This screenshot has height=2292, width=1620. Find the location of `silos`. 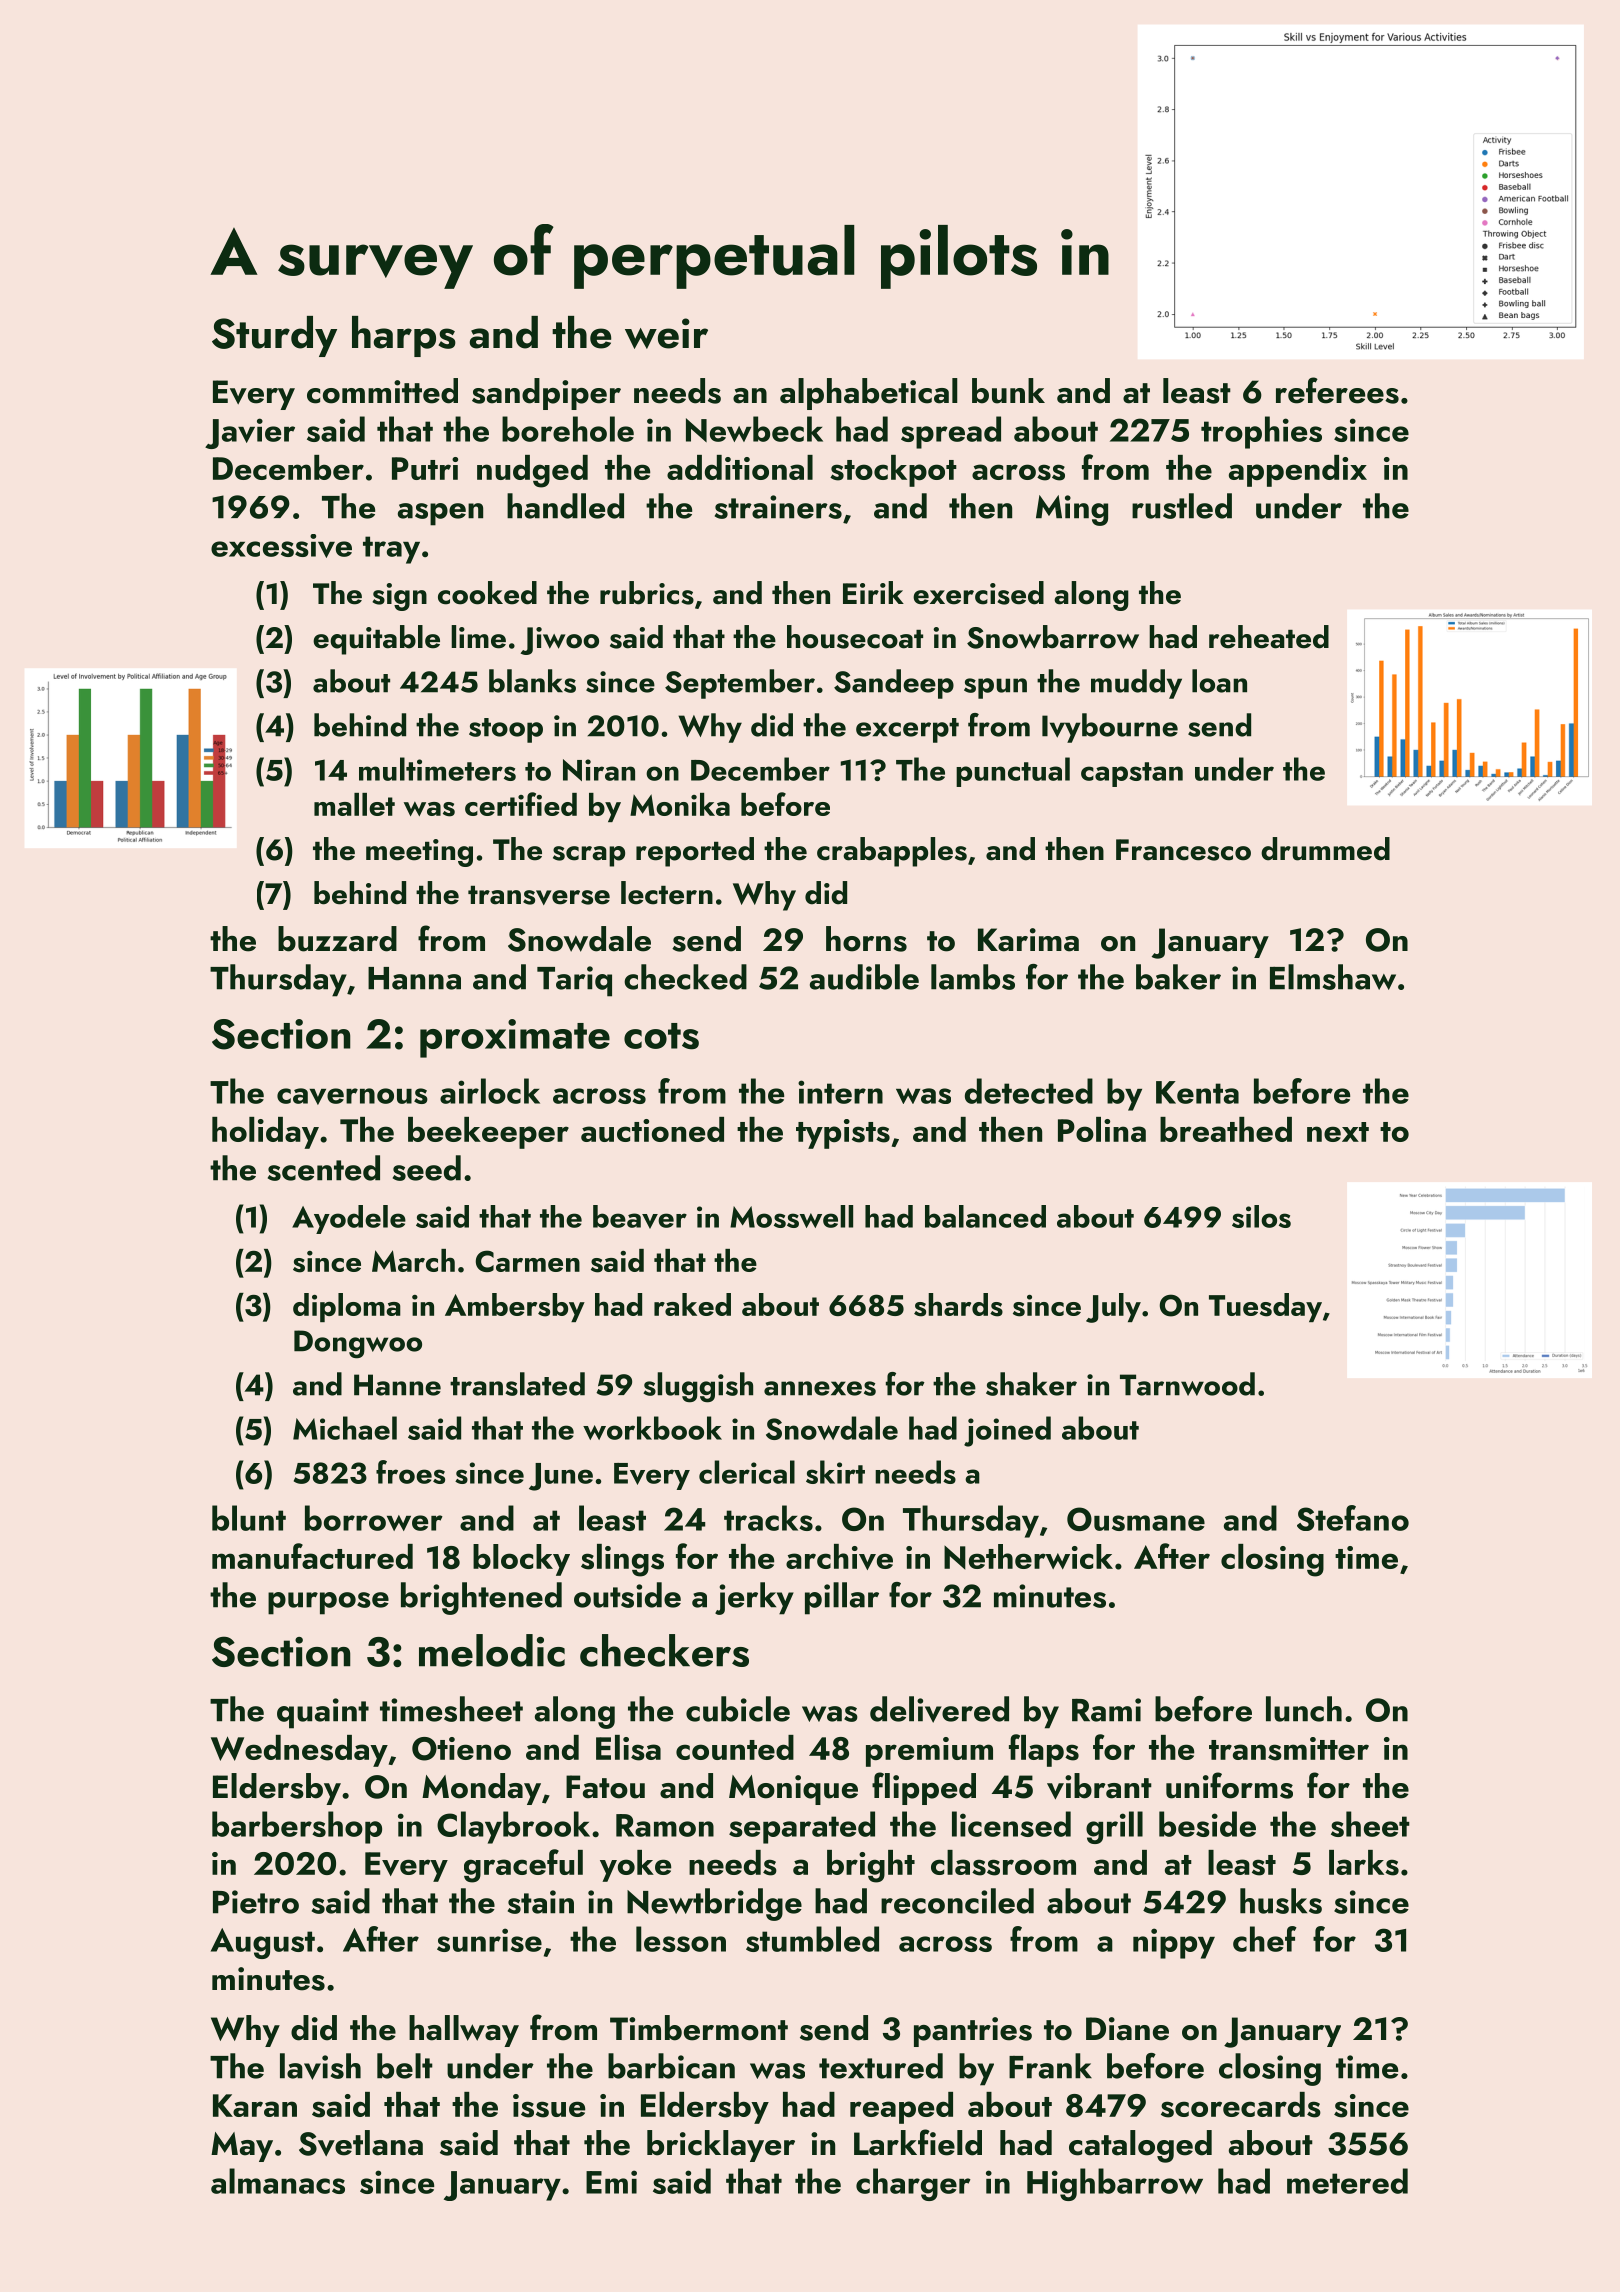

silos is located at coordinates (1261, 1216).
